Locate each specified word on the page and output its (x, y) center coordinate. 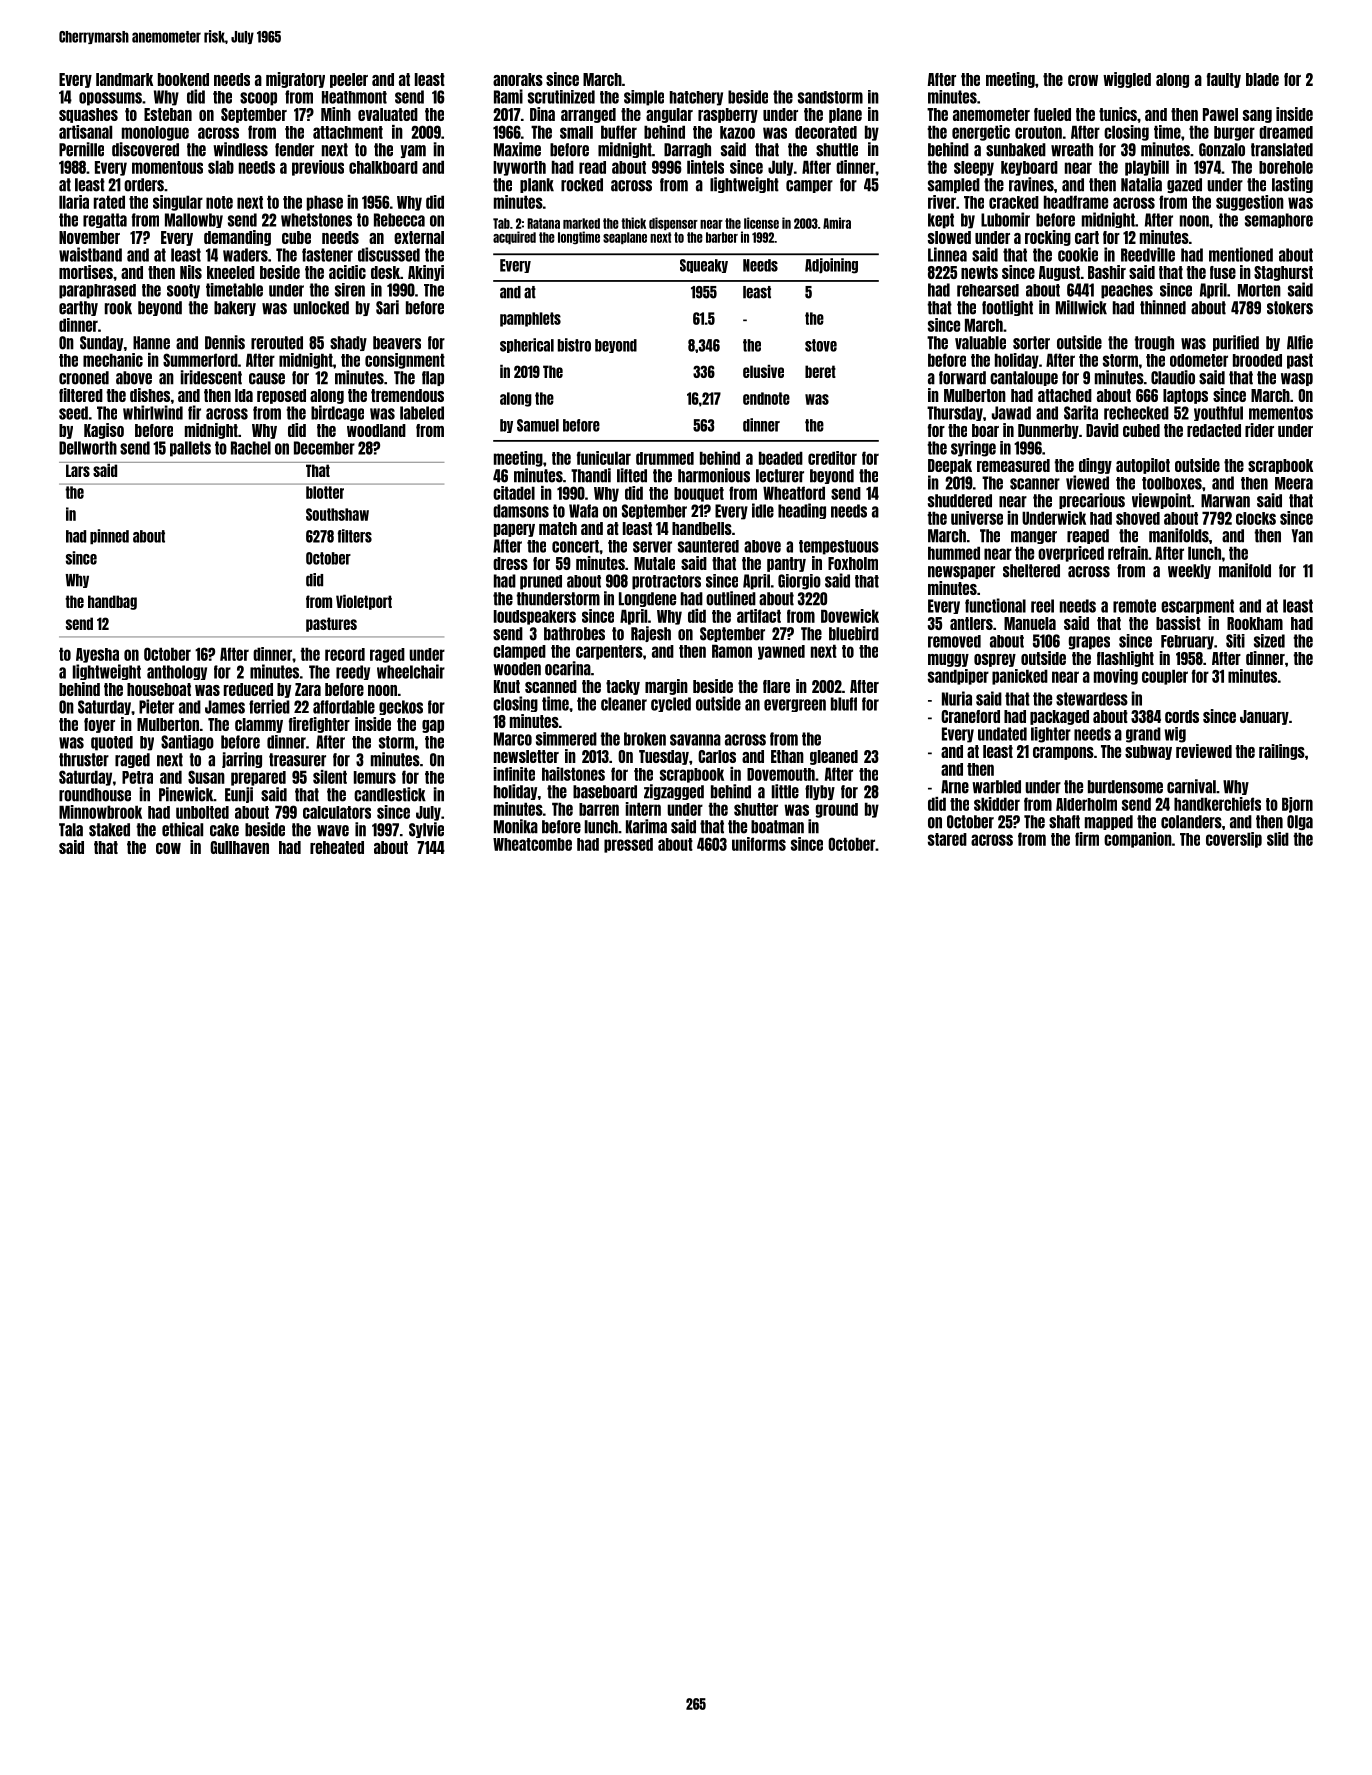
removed (954, 641)
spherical (527, 345)
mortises (86, 272)
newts (979, 272)
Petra (137, 777)
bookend (183, 79)
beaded (781, 458)
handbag (112, 602)
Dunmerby (1048, 431)
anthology (177, 672)
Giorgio (799, 582)
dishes (150, 395)
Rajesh (651, 634)
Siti (1235, 641)
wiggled (1127, 80)
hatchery (696, 98)
